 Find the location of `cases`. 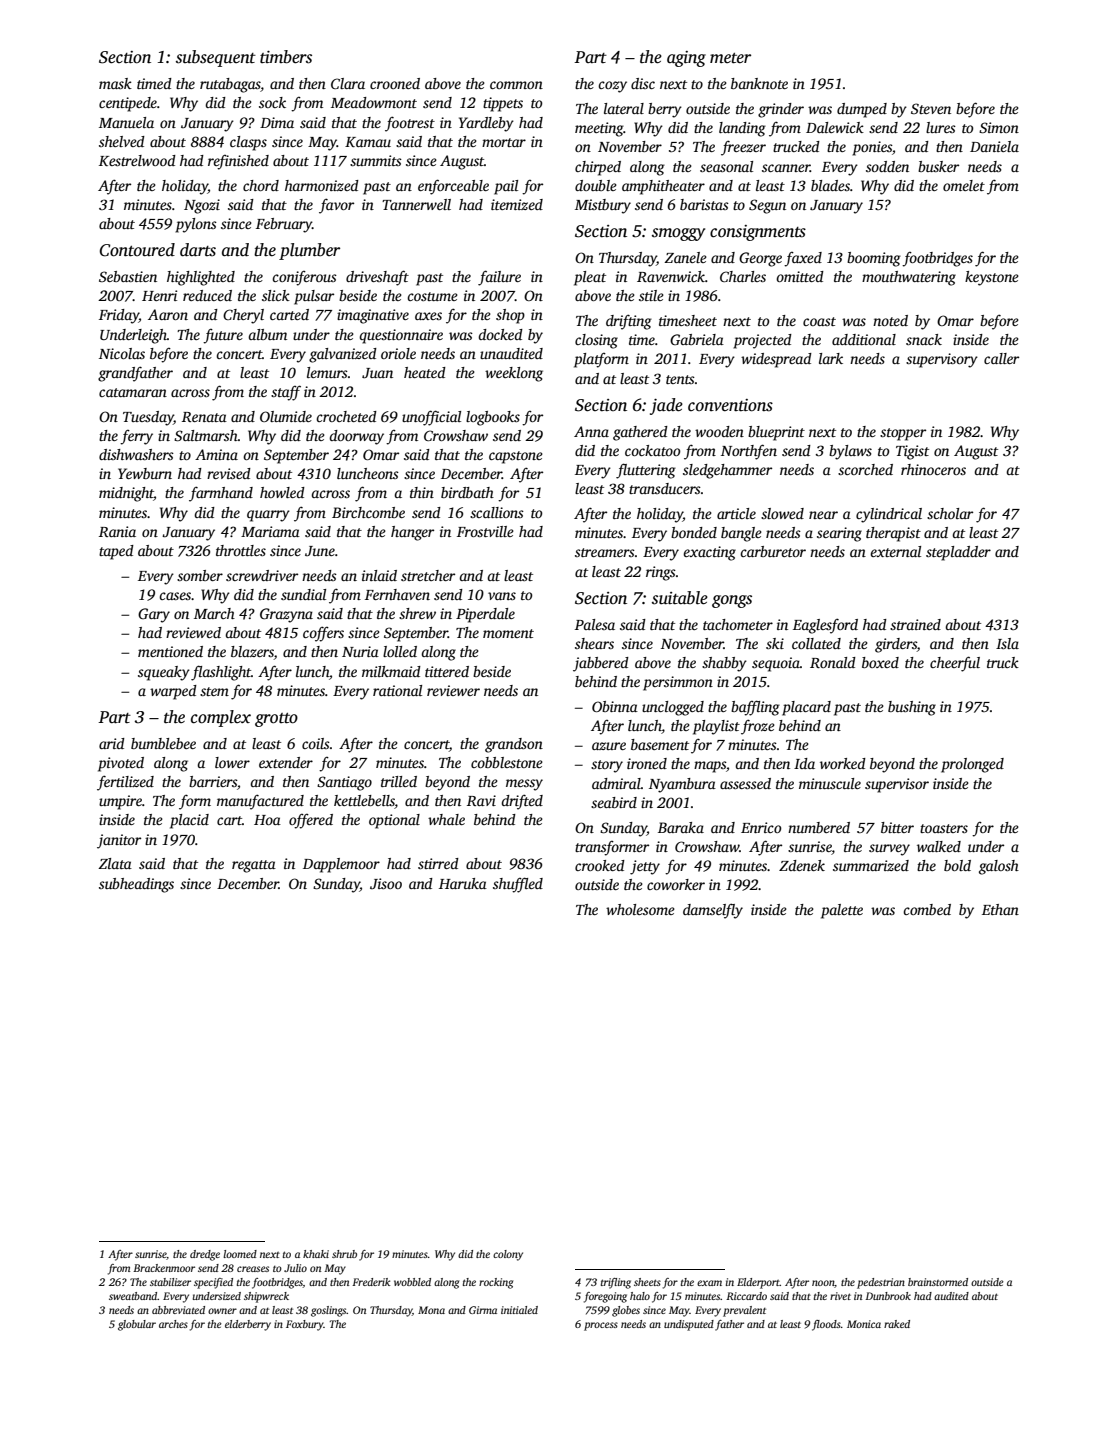

cases is located at coordinates (175, 596).
